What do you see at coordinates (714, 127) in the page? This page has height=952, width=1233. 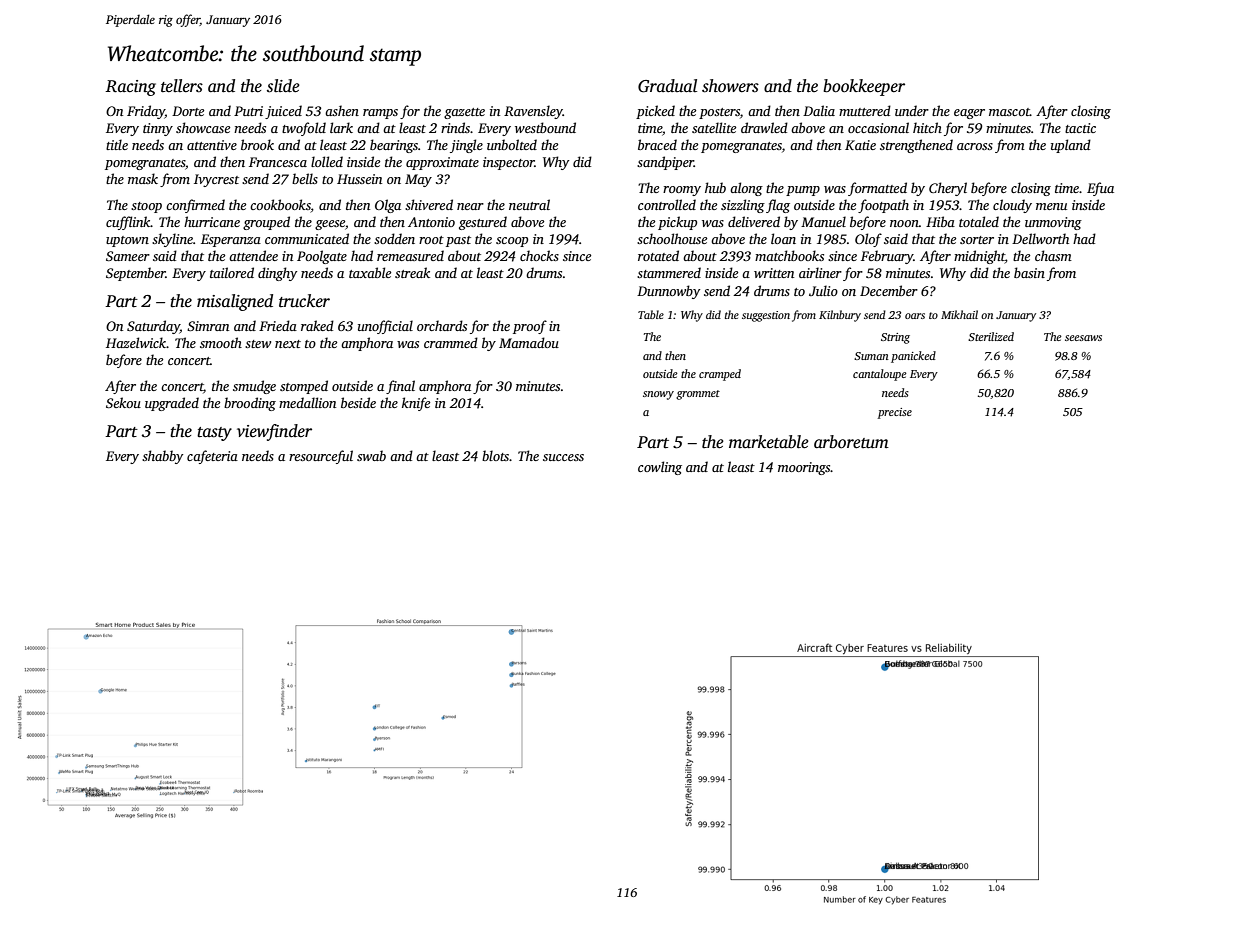 I see `satellite` at bounding box center [714, 127].
